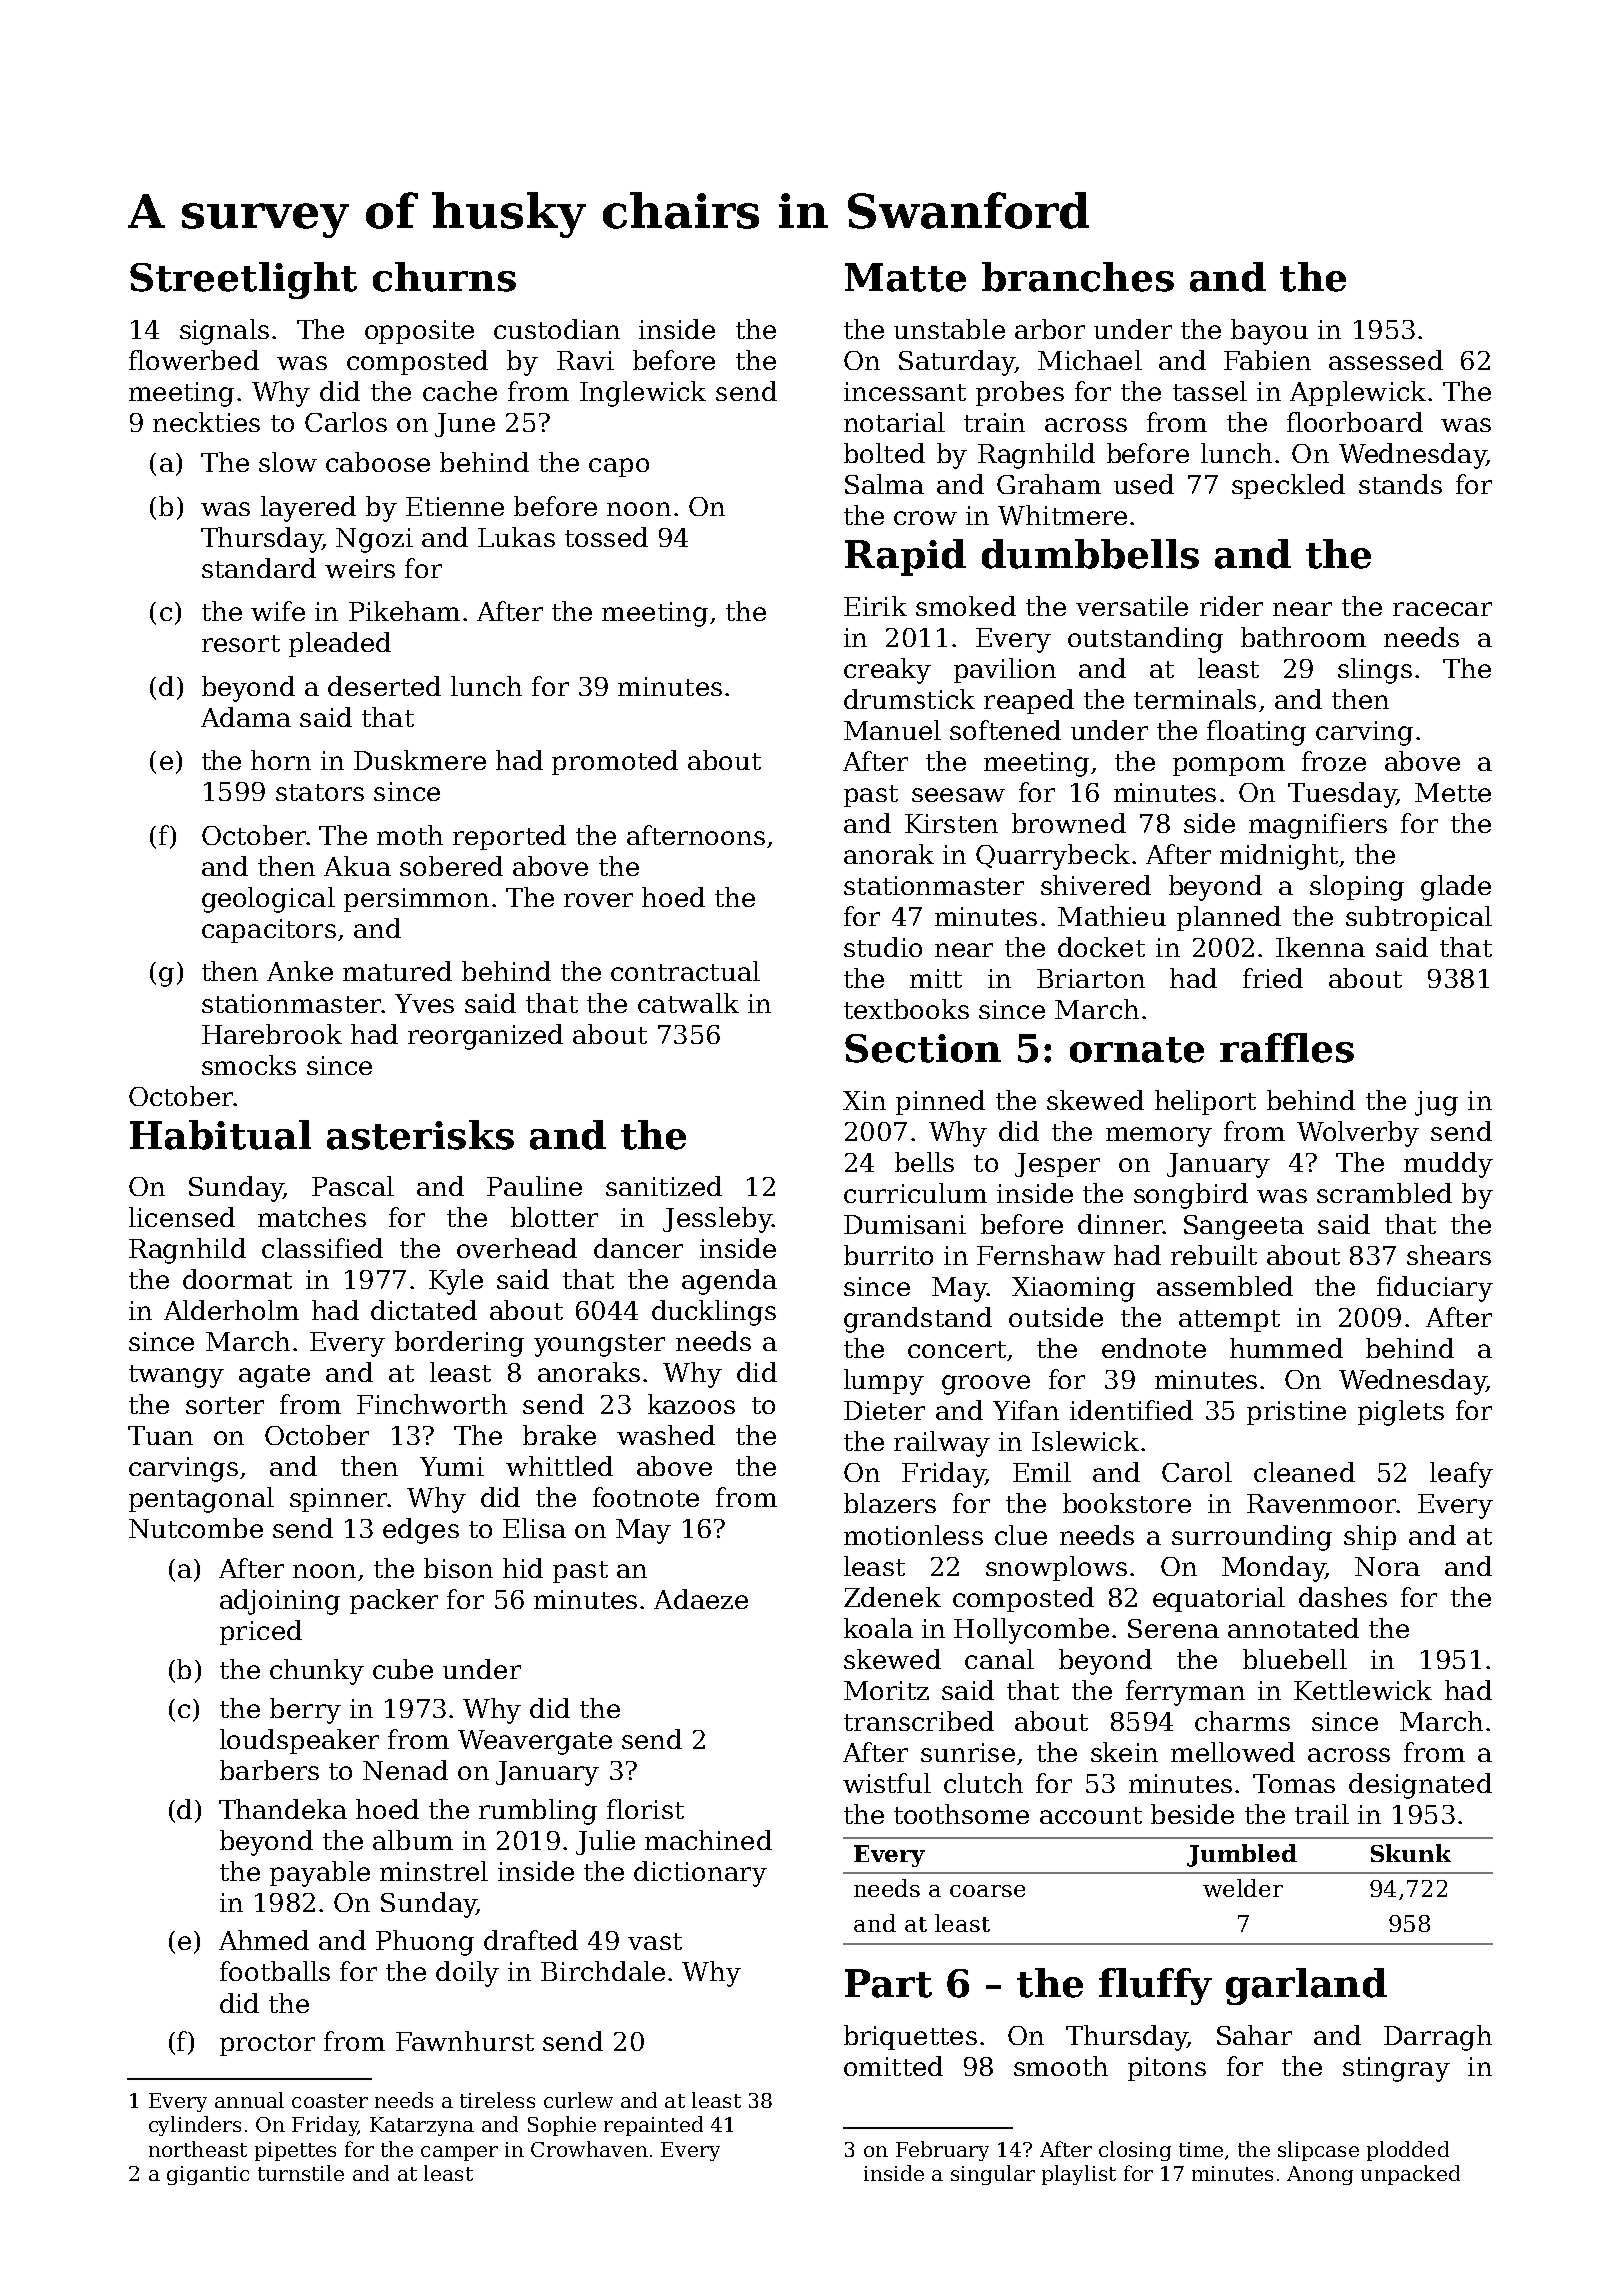  What do you see at coordinates (966, 606) in the page?
I see `smoked` at bounding box center [966, 606].
